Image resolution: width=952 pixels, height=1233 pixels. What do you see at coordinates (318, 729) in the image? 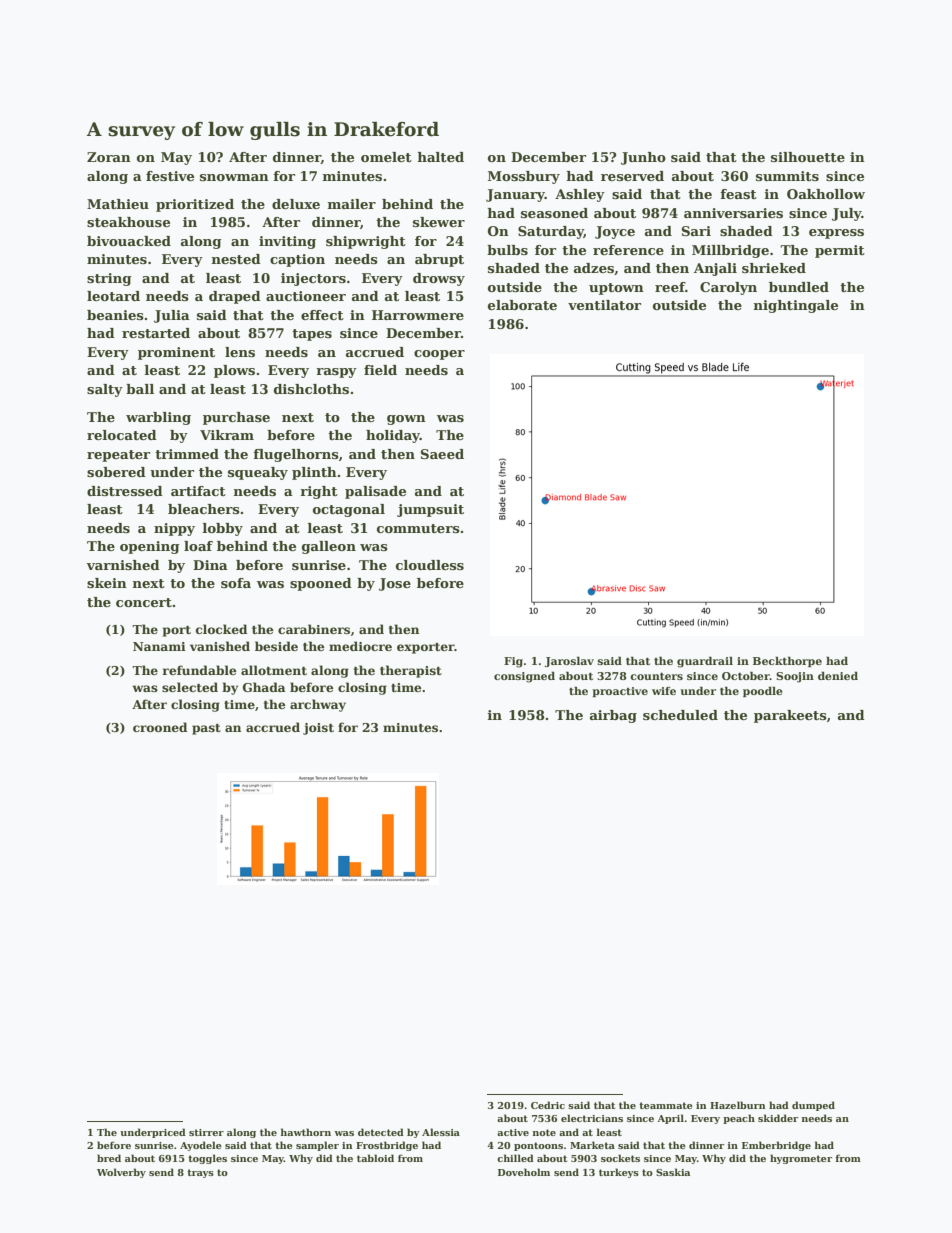
I see `joist` at bounding box center [318, 729].
